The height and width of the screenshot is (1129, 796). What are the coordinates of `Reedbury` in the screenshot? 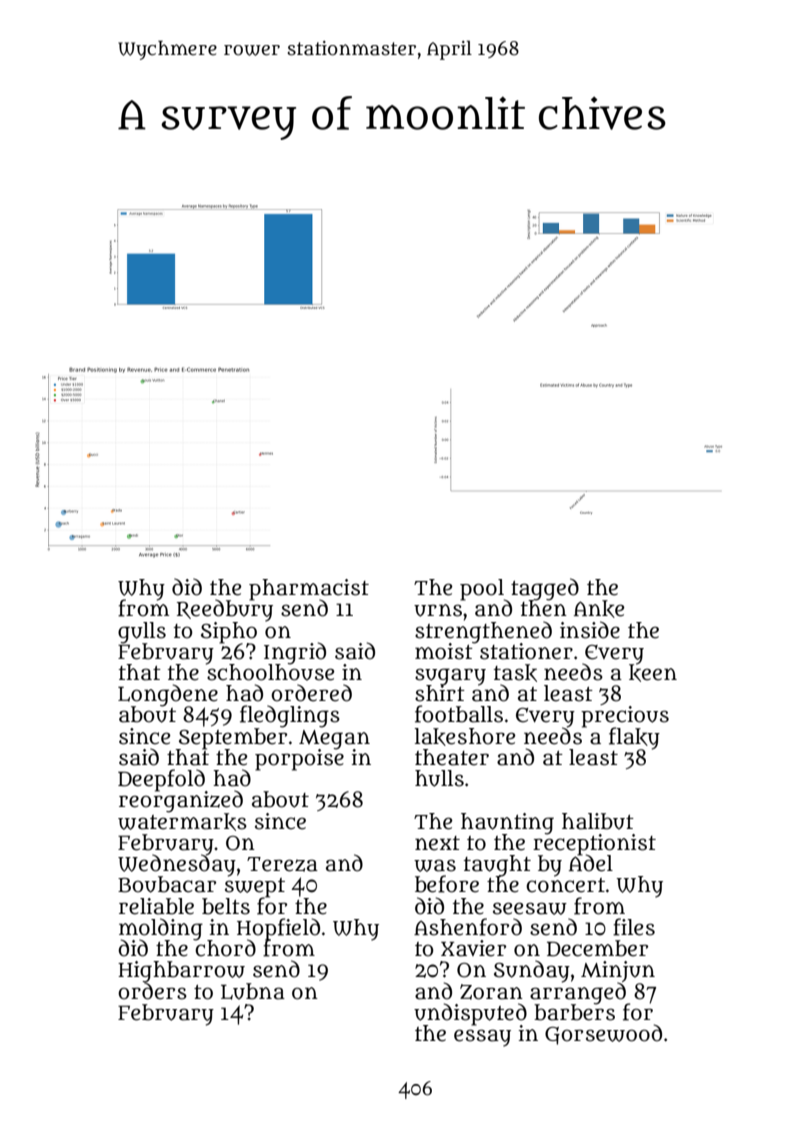 It's located at (225, 610).
